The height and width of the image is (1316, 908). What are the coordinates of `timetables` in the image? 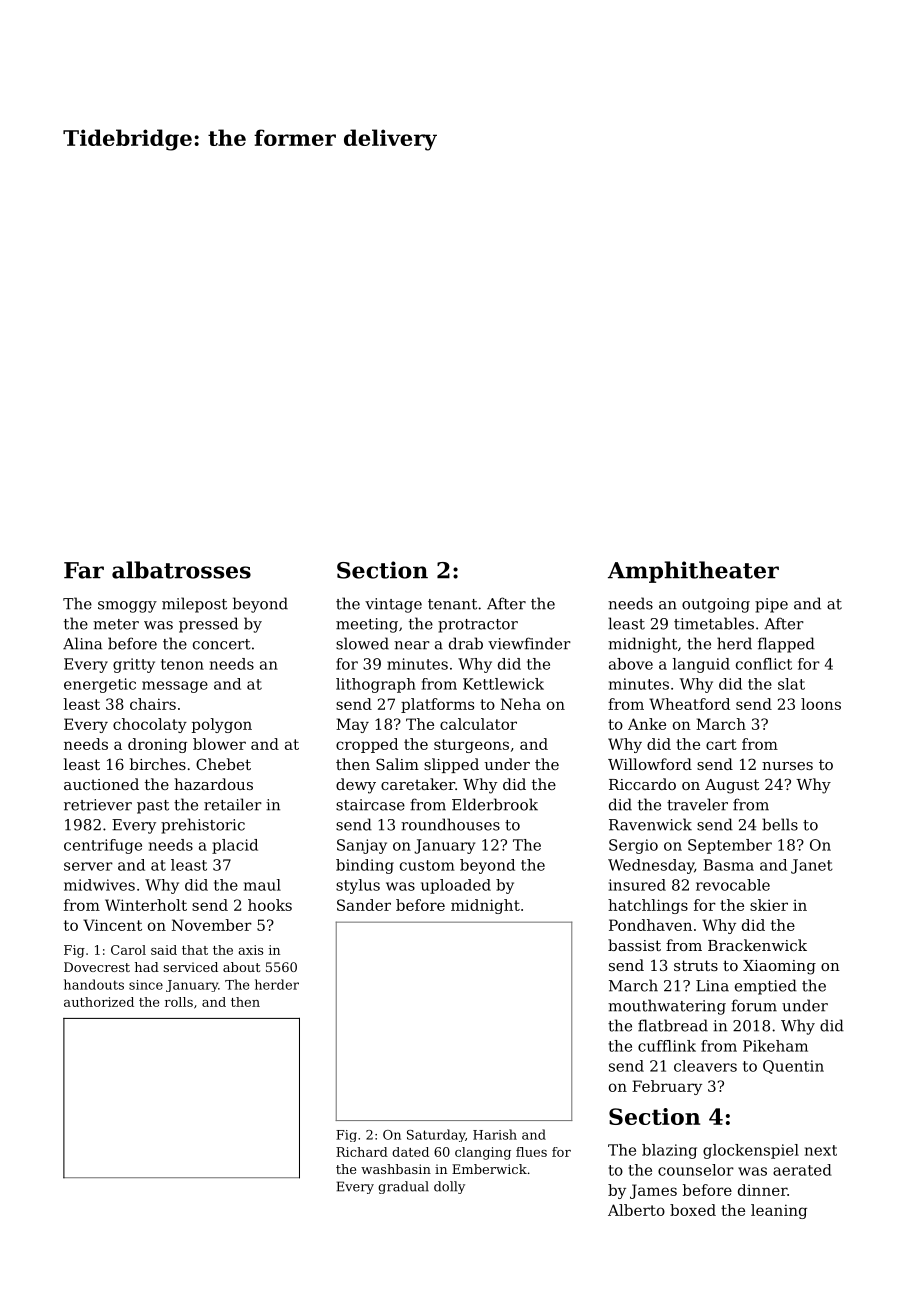 It's located at (714, 623).
